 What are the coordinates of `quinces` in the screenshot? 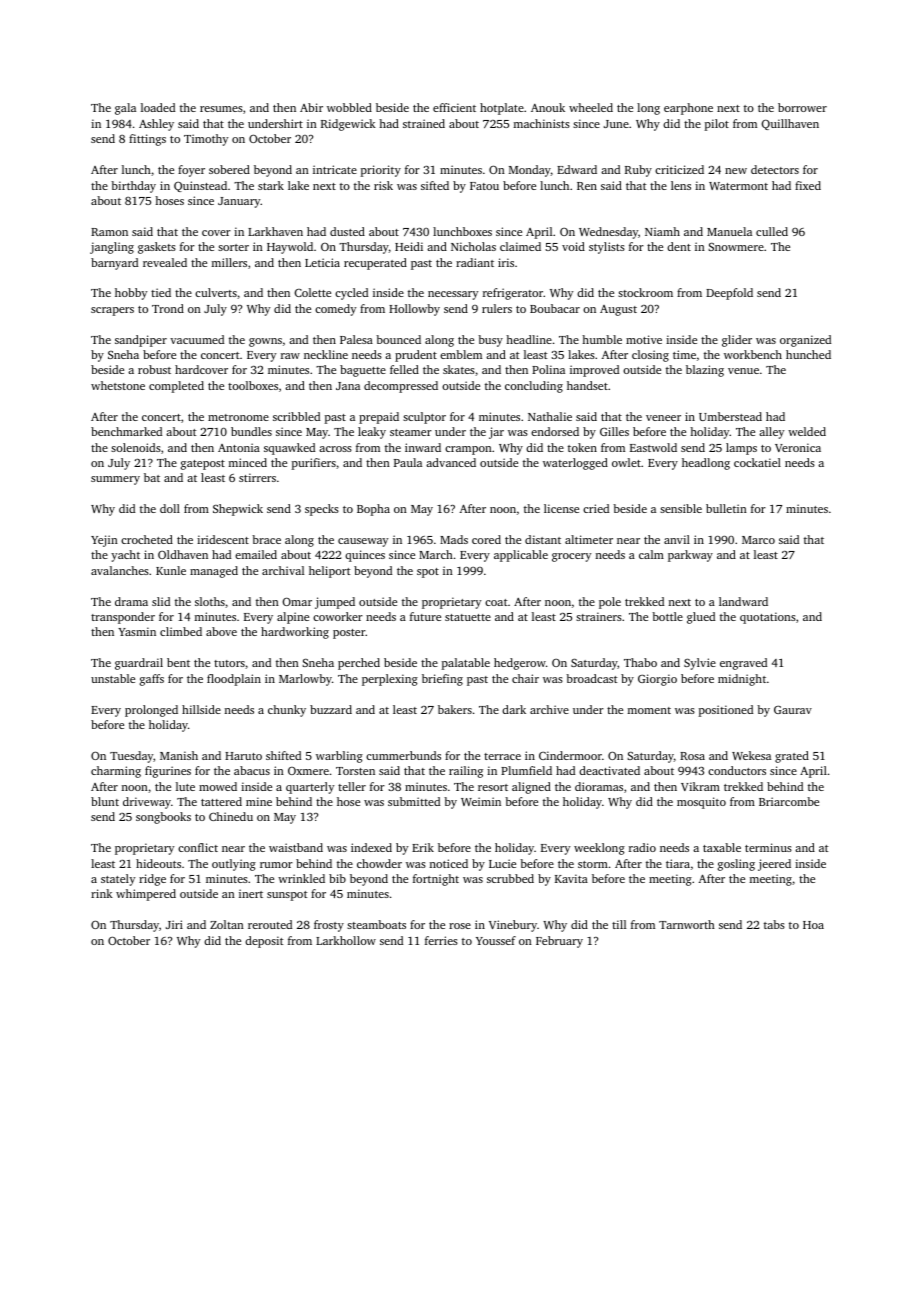 It's located at (365, 556).
